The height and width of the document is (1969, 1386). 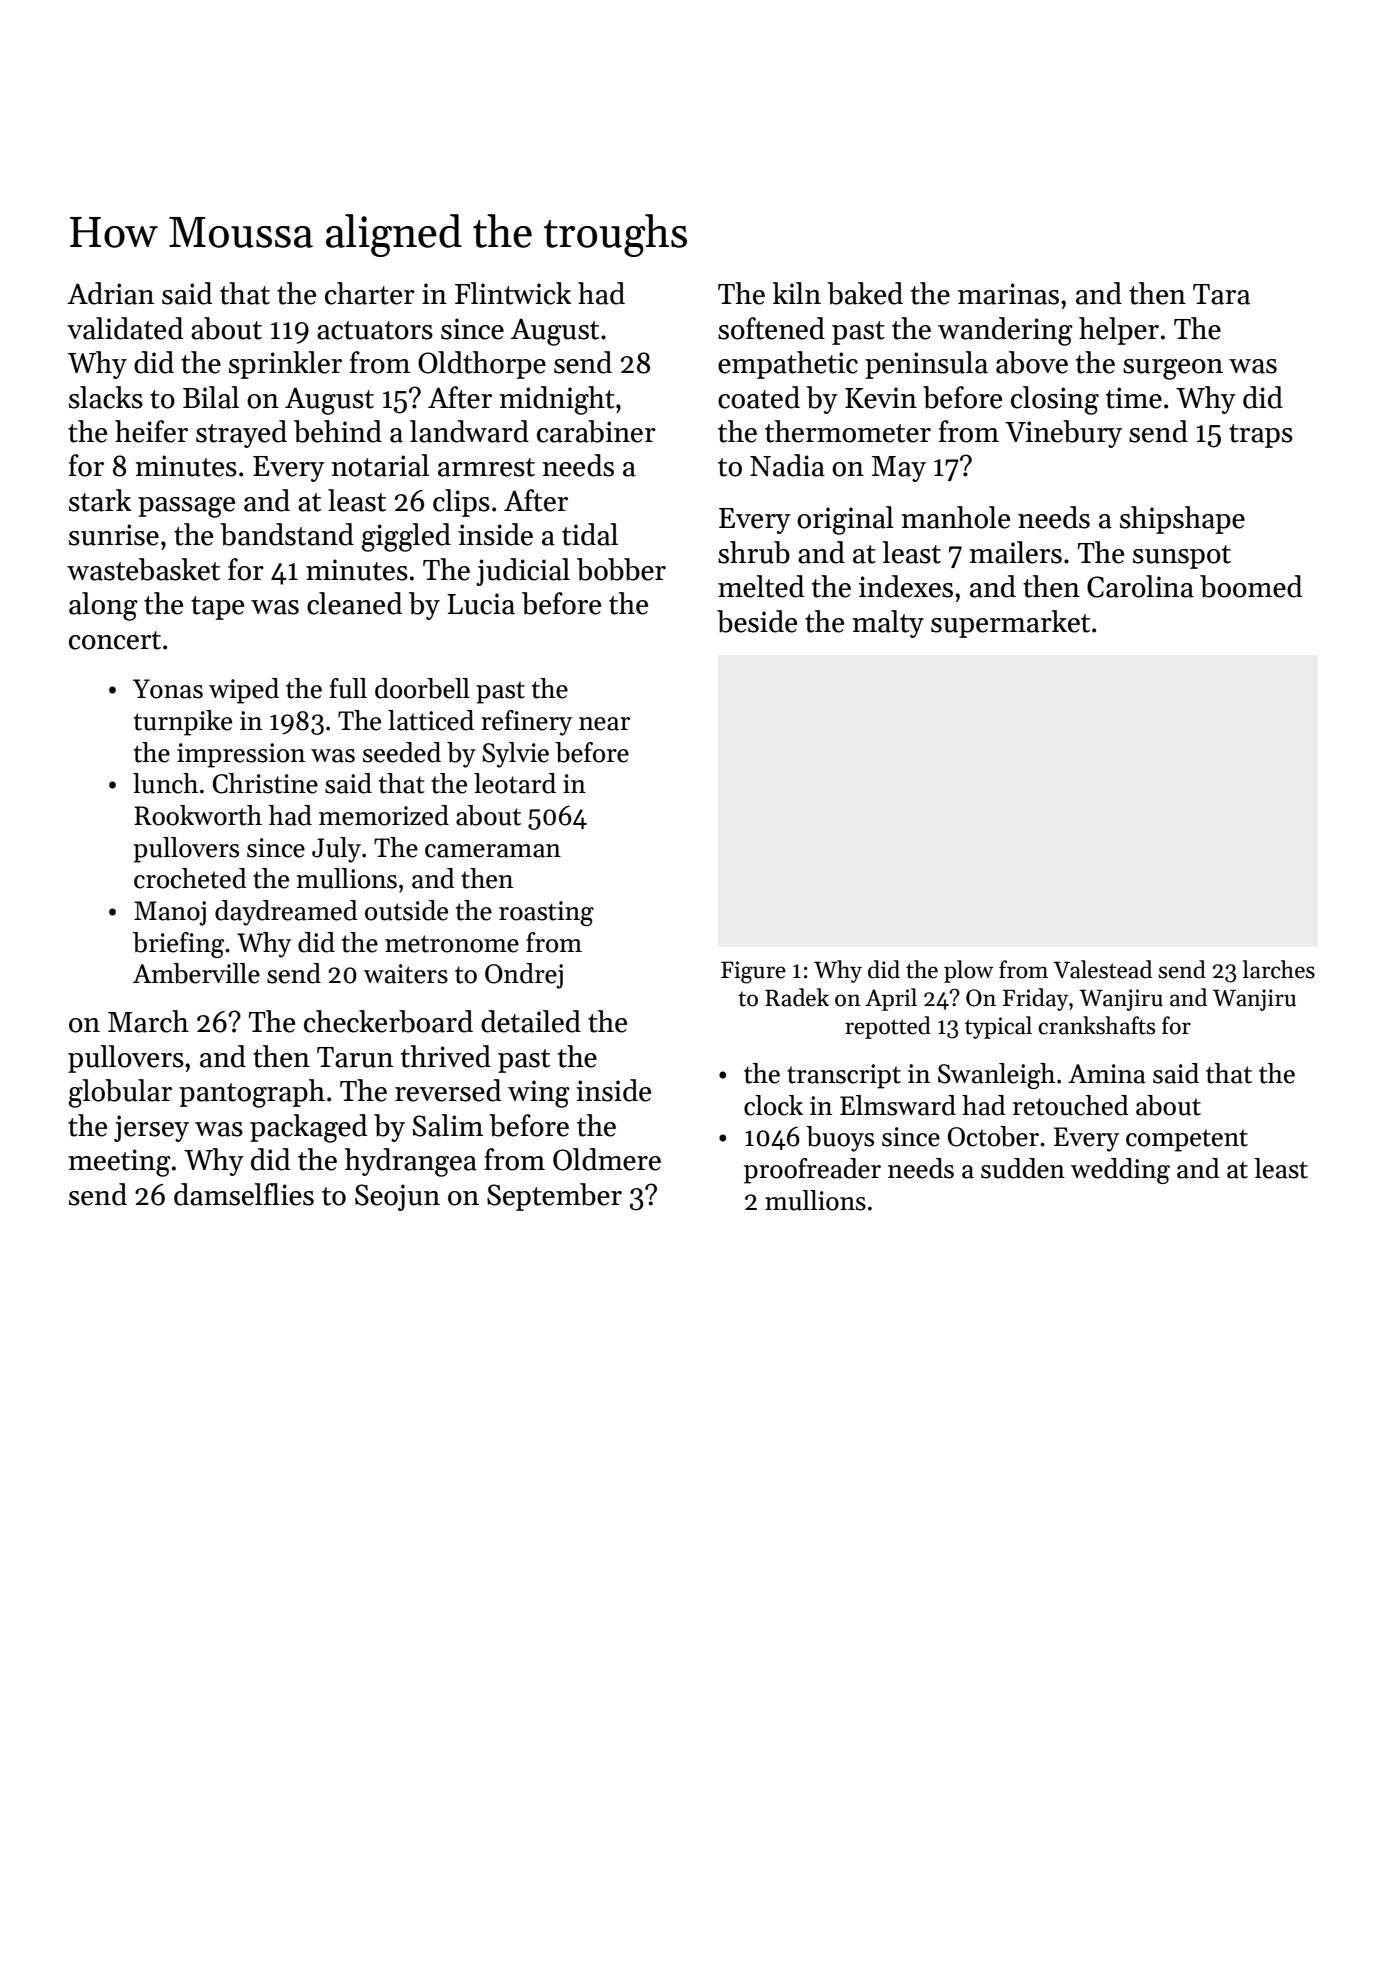 I want to click on strayed, so click(x=241, y=434).
